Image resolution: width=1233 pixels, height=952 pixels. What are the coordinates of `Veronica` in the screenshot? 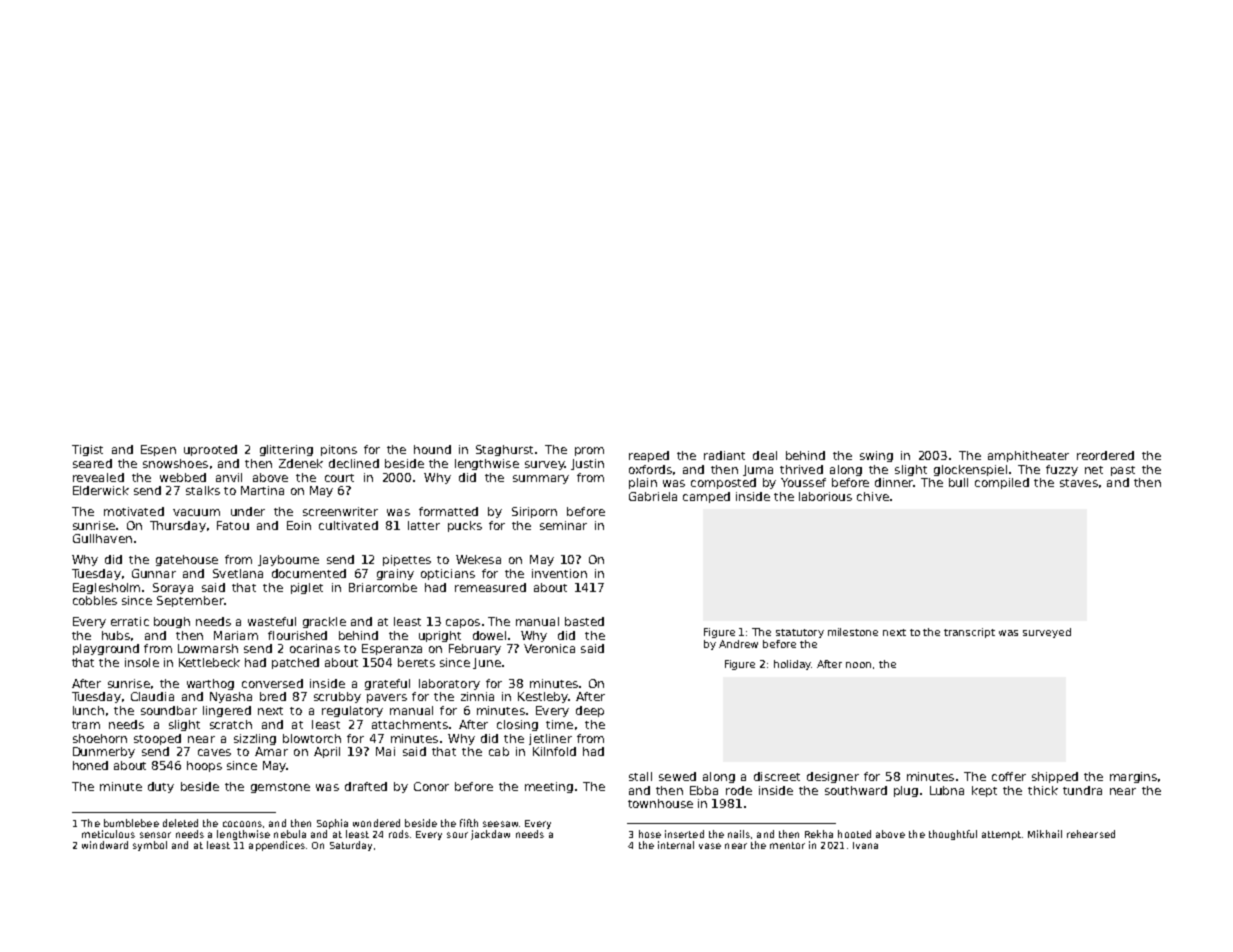 It's located at (549, 648).
